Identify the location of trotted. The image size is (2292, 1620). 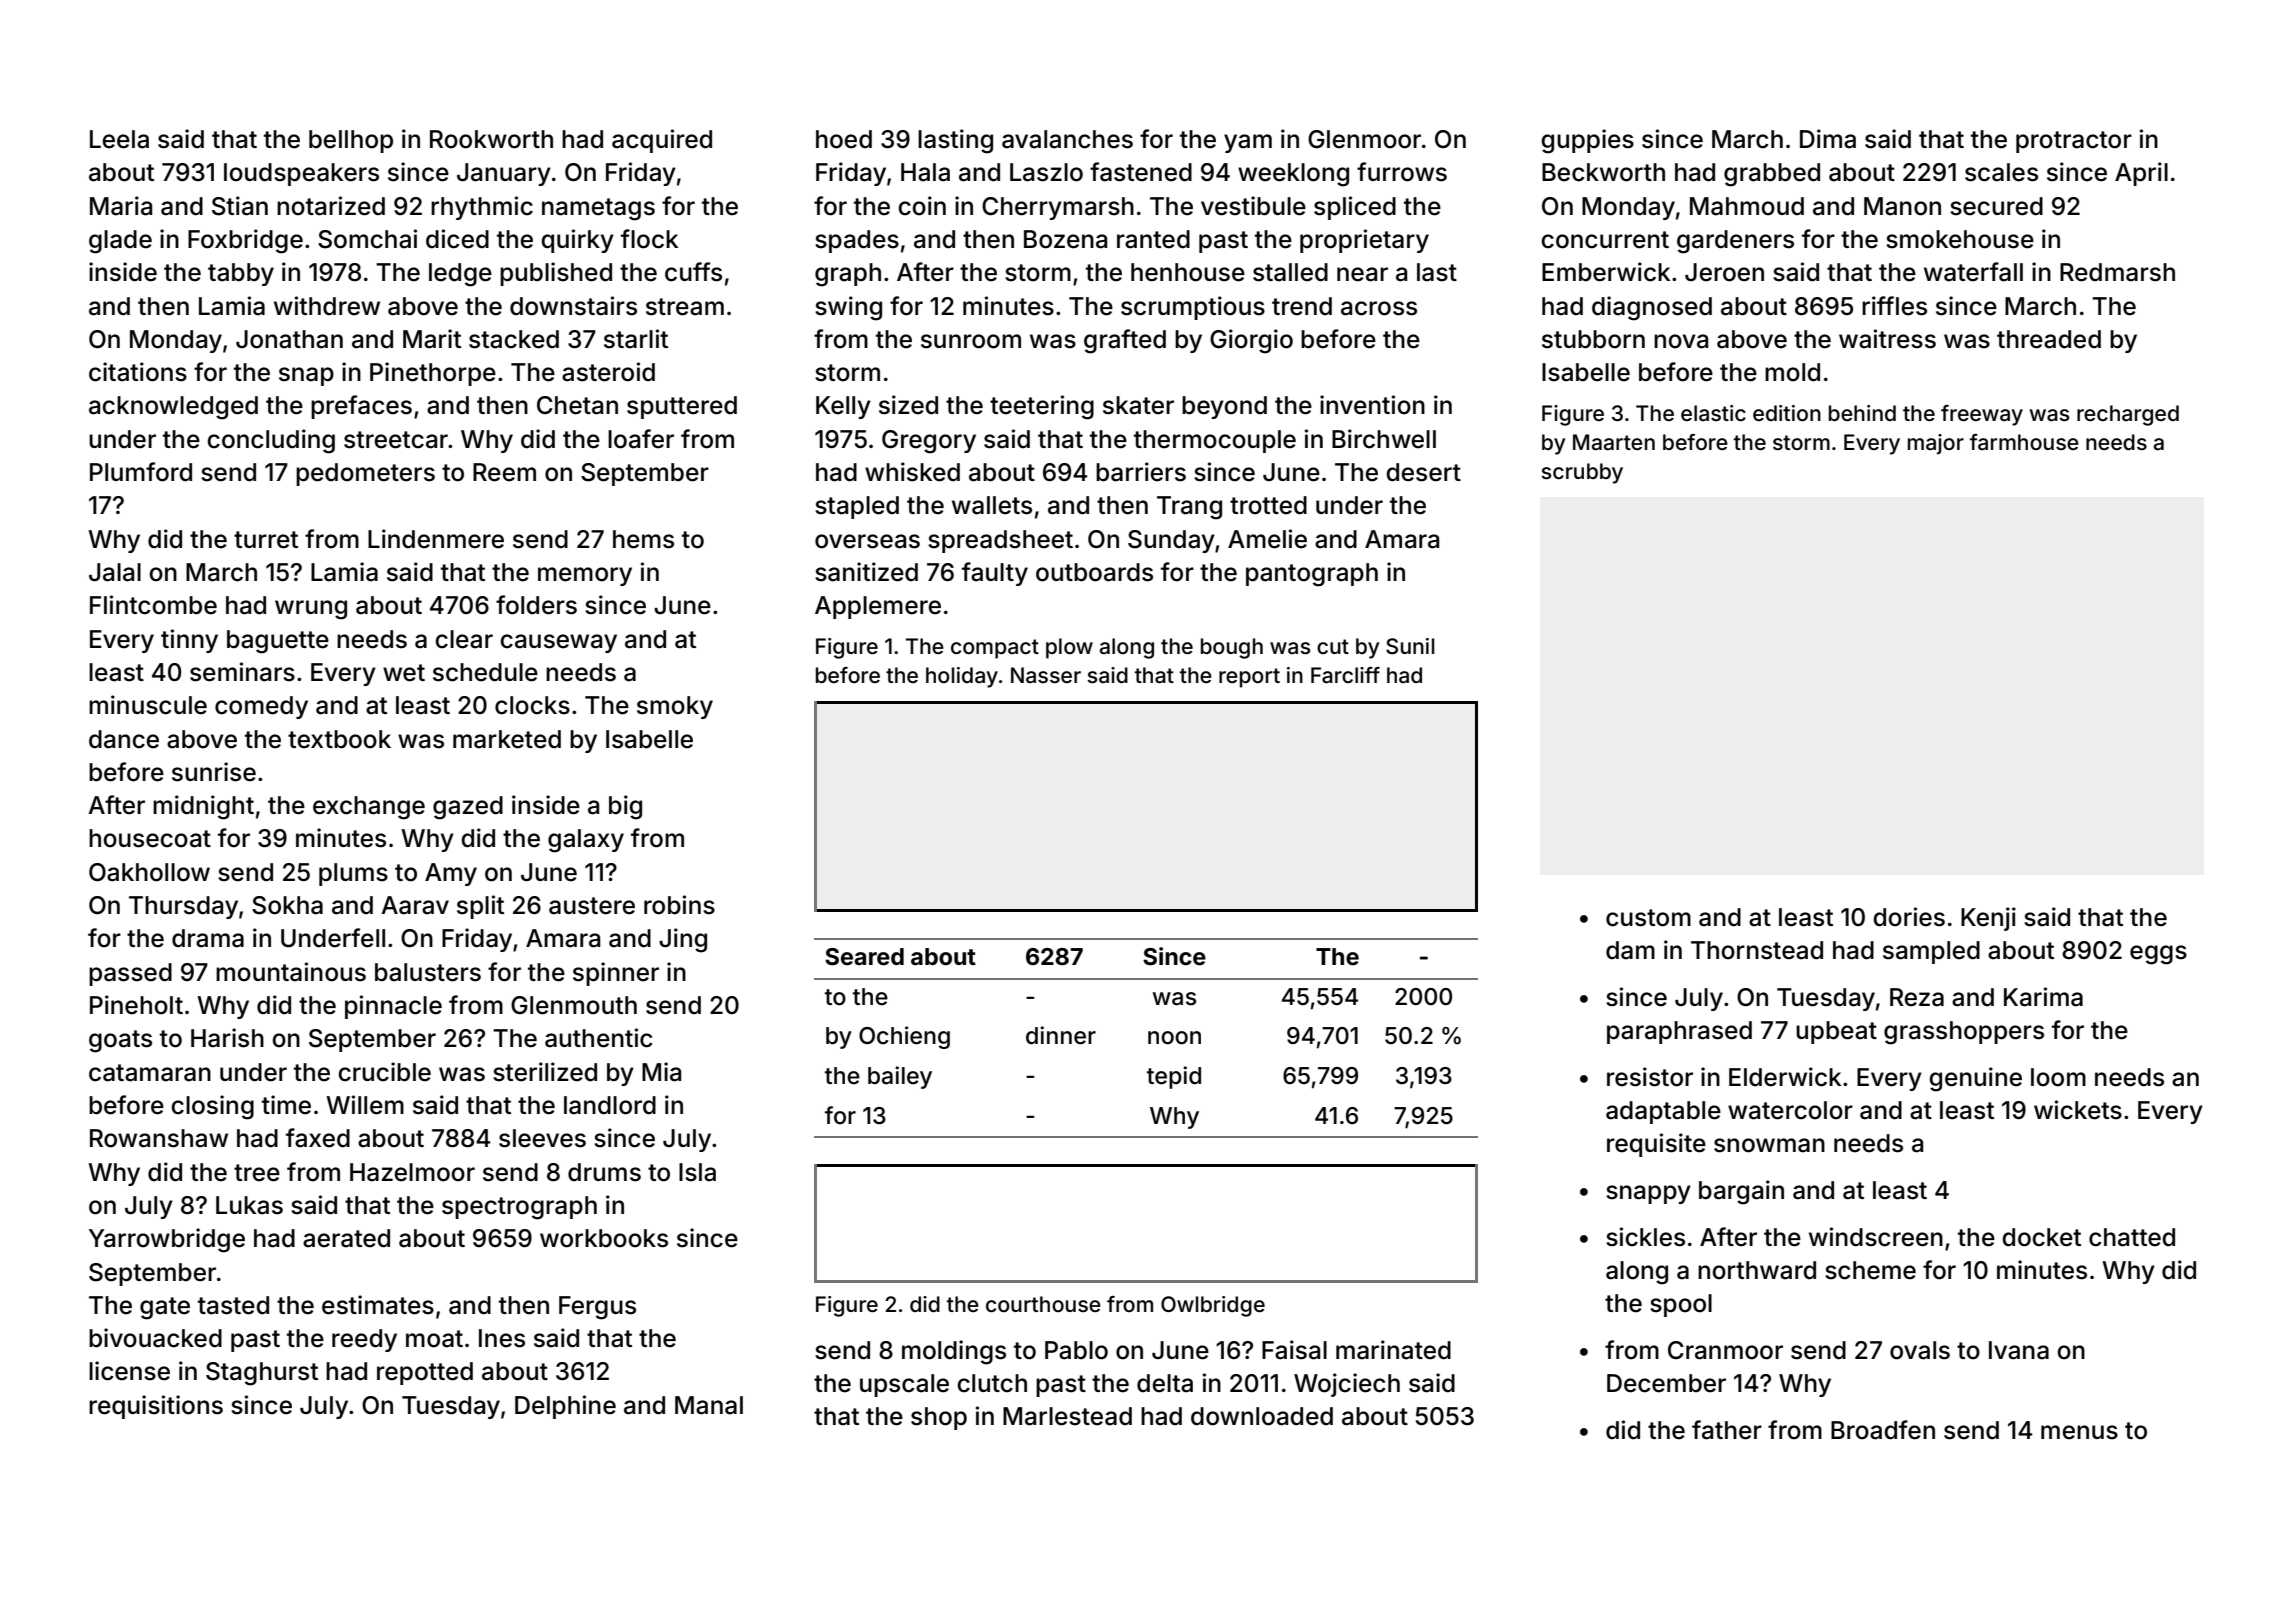
(1268, 505).
